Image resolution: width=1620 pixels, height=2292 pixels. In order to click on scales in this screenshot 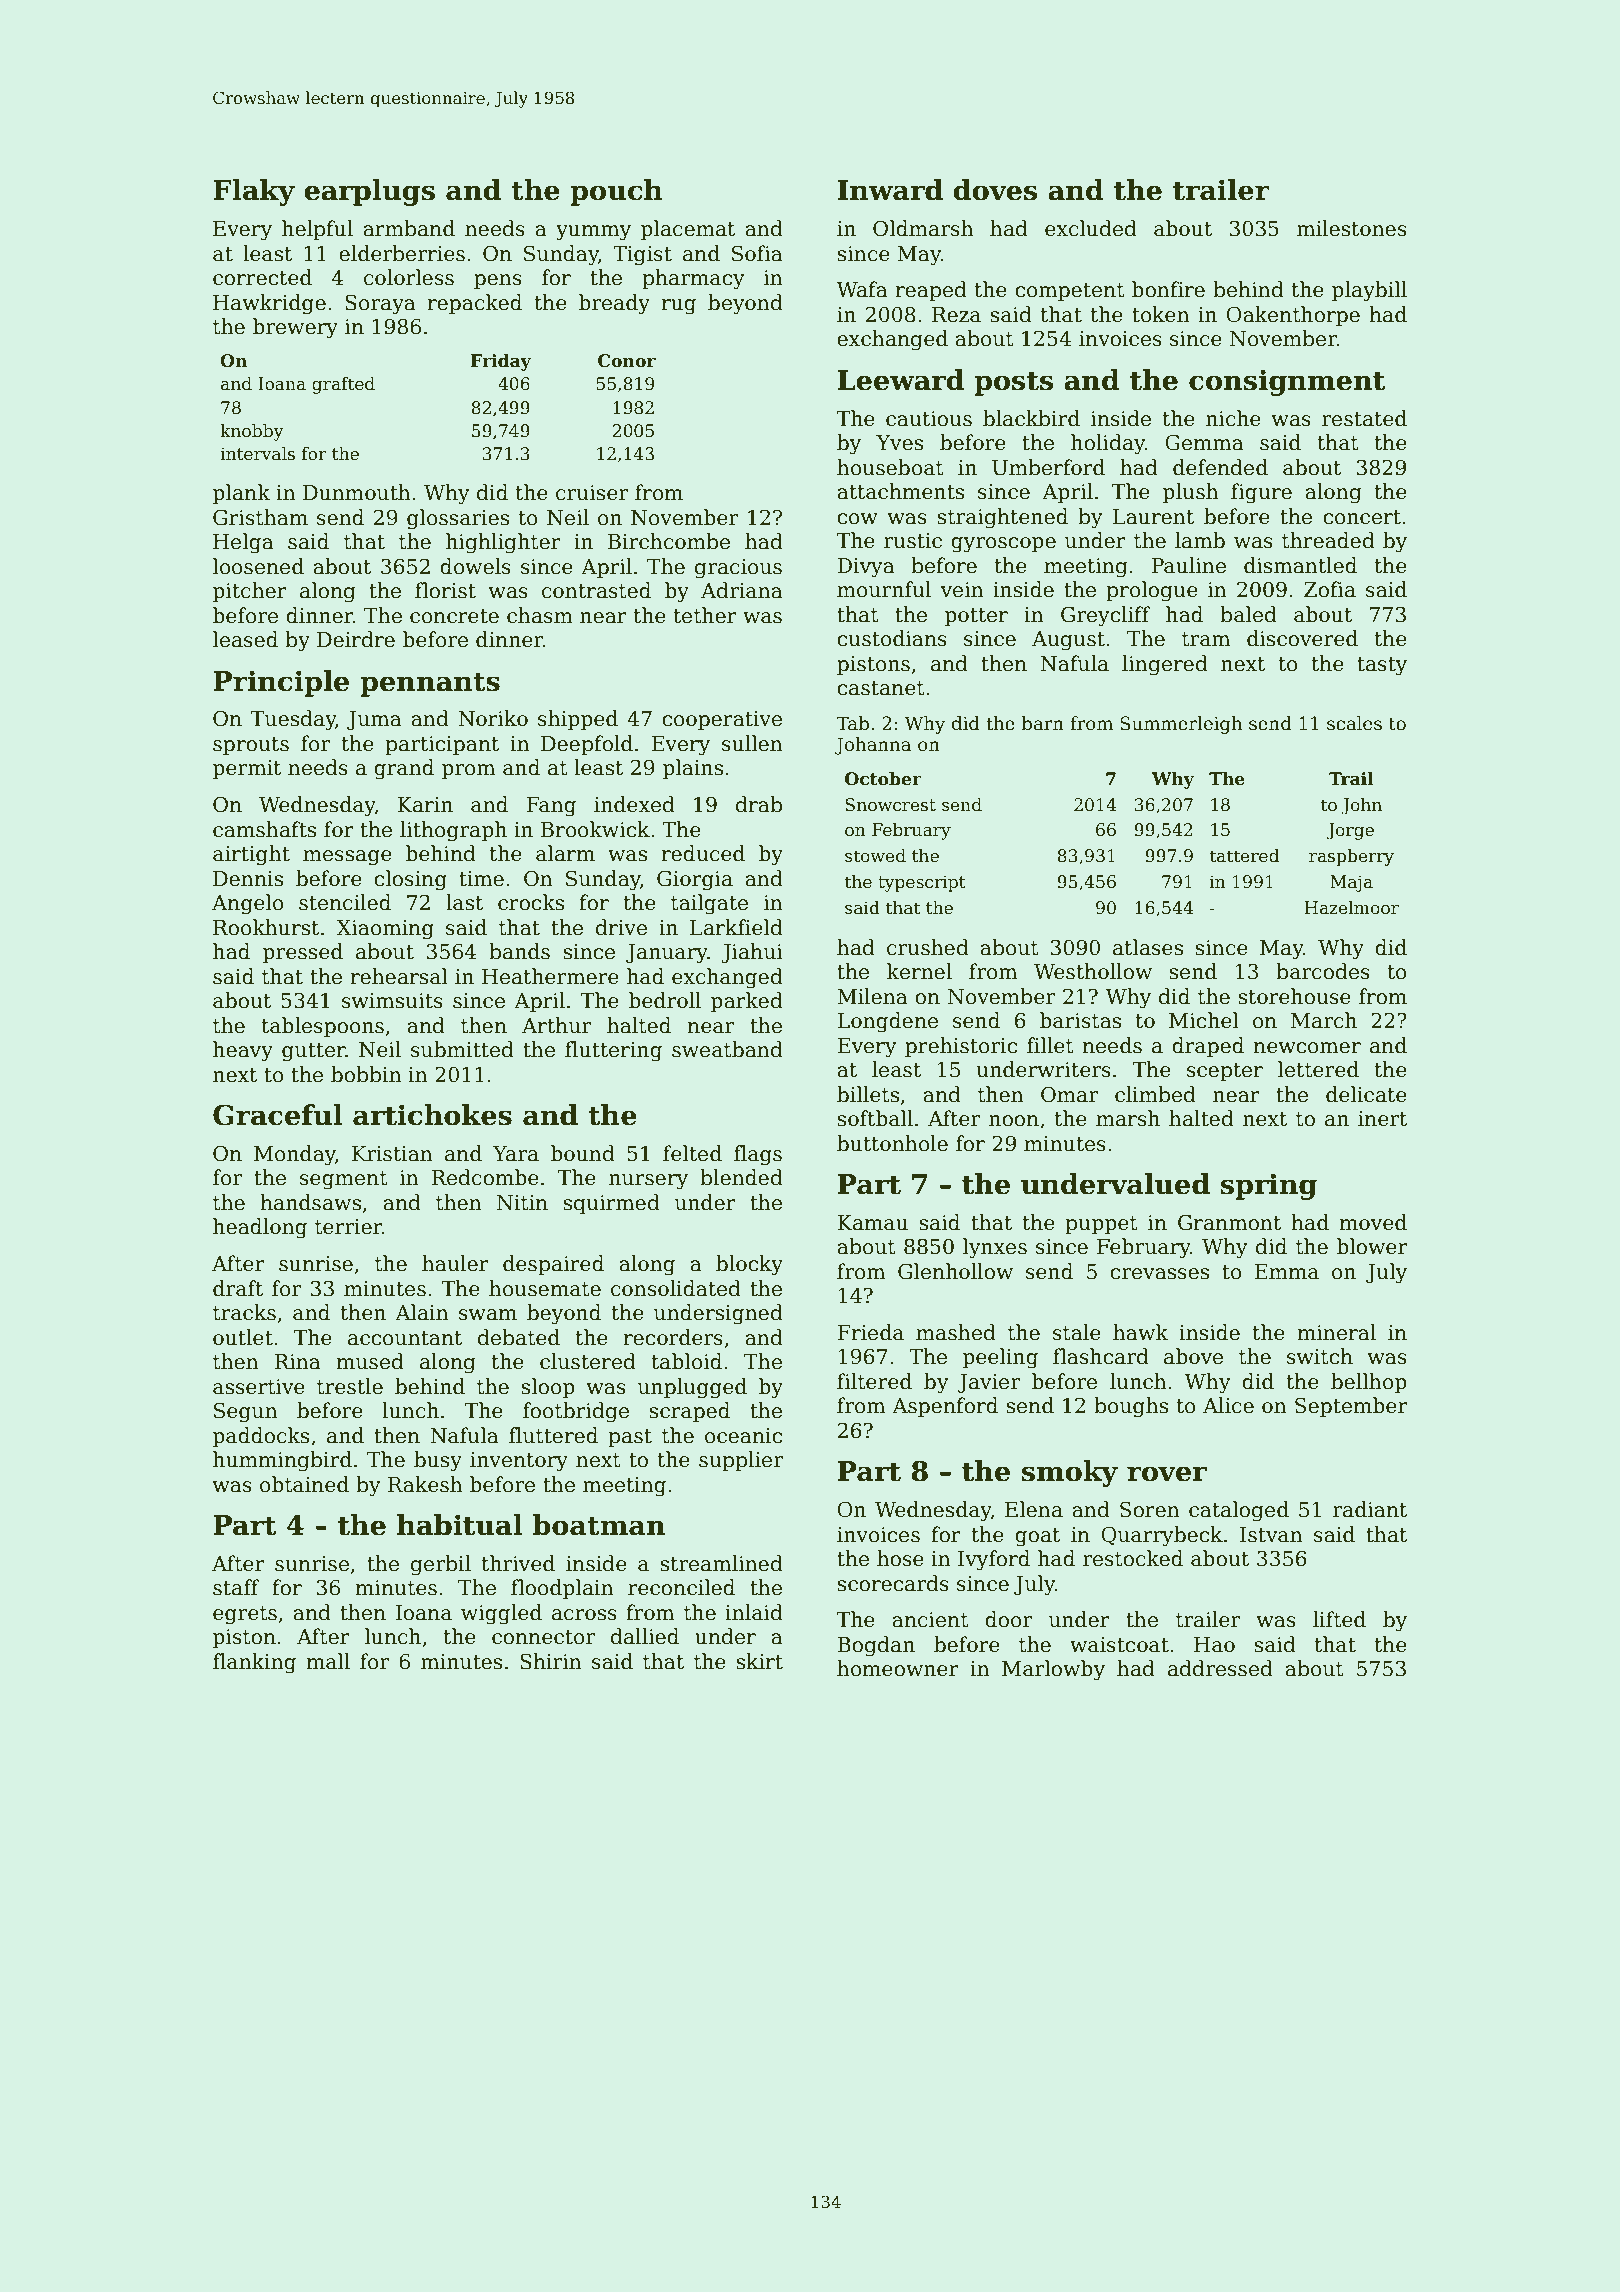, I will do `click(1354, 723)`.
